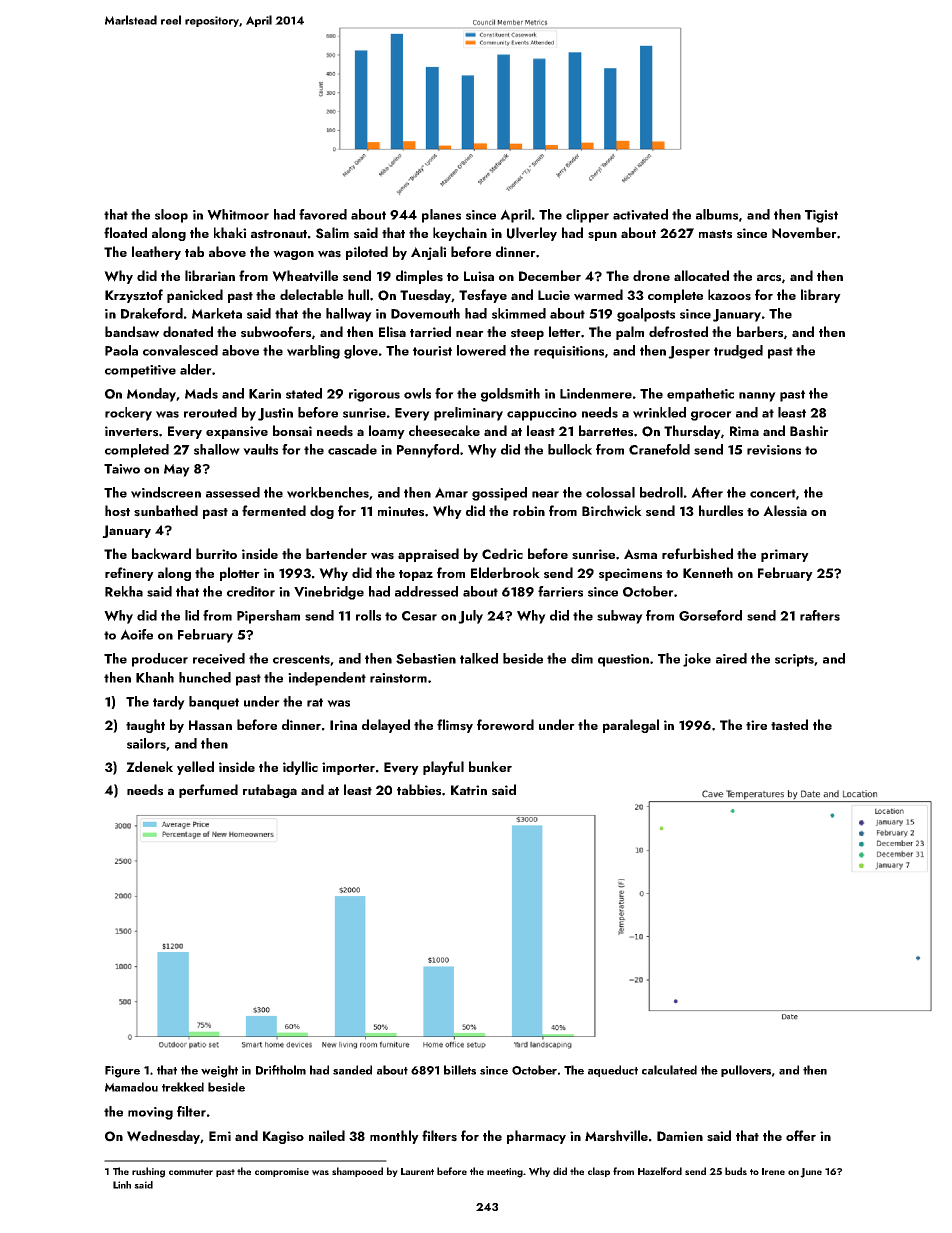 The width and height of the screenshot is (952, 1233). Describe the element at coordinates (125, 232) in the screenshot. I see `floated` at that location.
